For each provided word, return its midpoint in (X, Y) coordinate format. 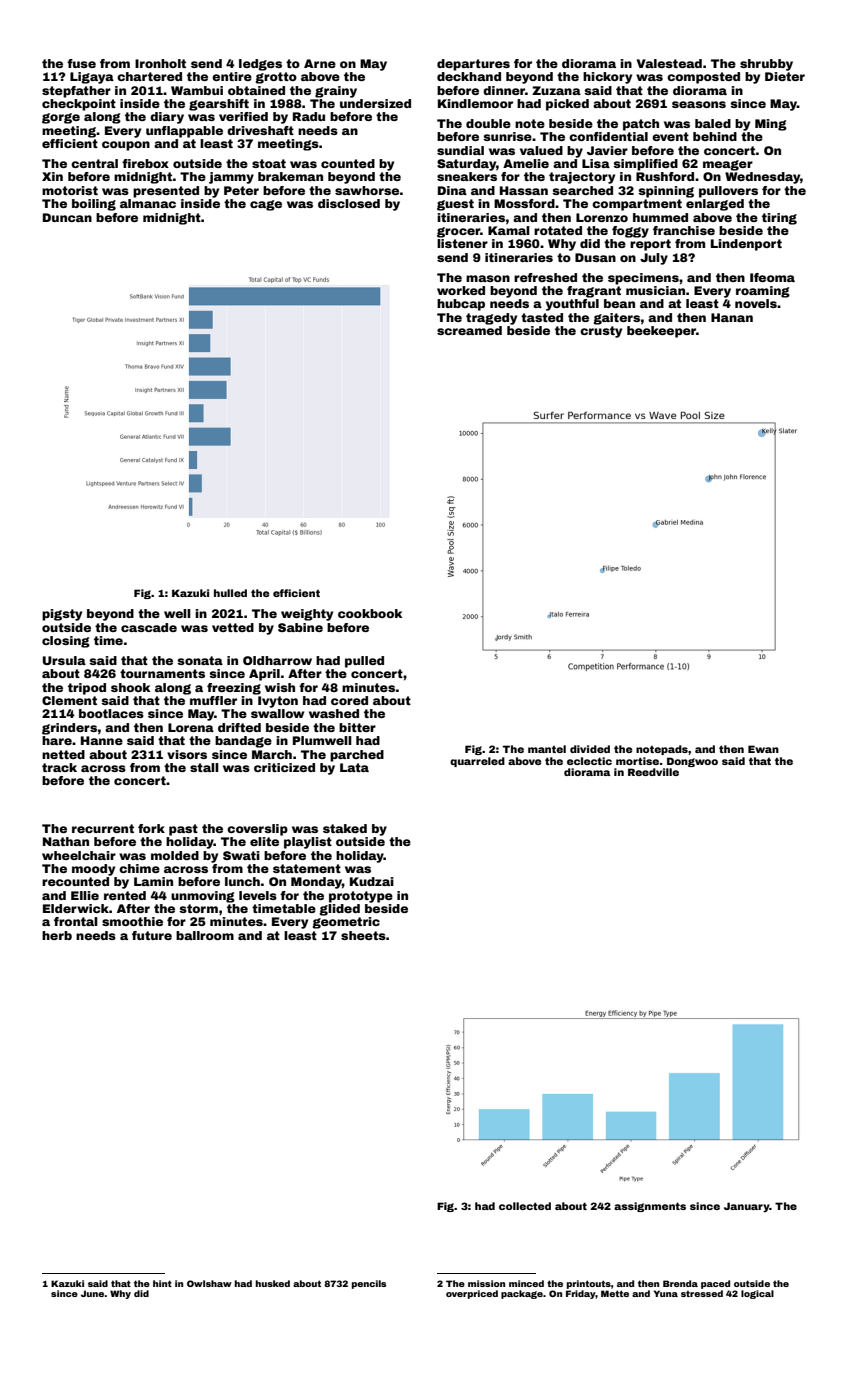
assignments (650, 1207)
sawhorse (367, 190)
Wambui (197, 90)
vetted (233, 627)
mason (488, 278)
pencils (369, 1284)
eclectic (589, 761)
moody (93, 870)
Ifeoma (772, 277)
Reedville (653, 772)
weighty (307, 615)
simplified (645, 165)
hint (162, 1283)
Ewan (763, 749)
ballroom (205, 935)
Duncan (67, 217)
